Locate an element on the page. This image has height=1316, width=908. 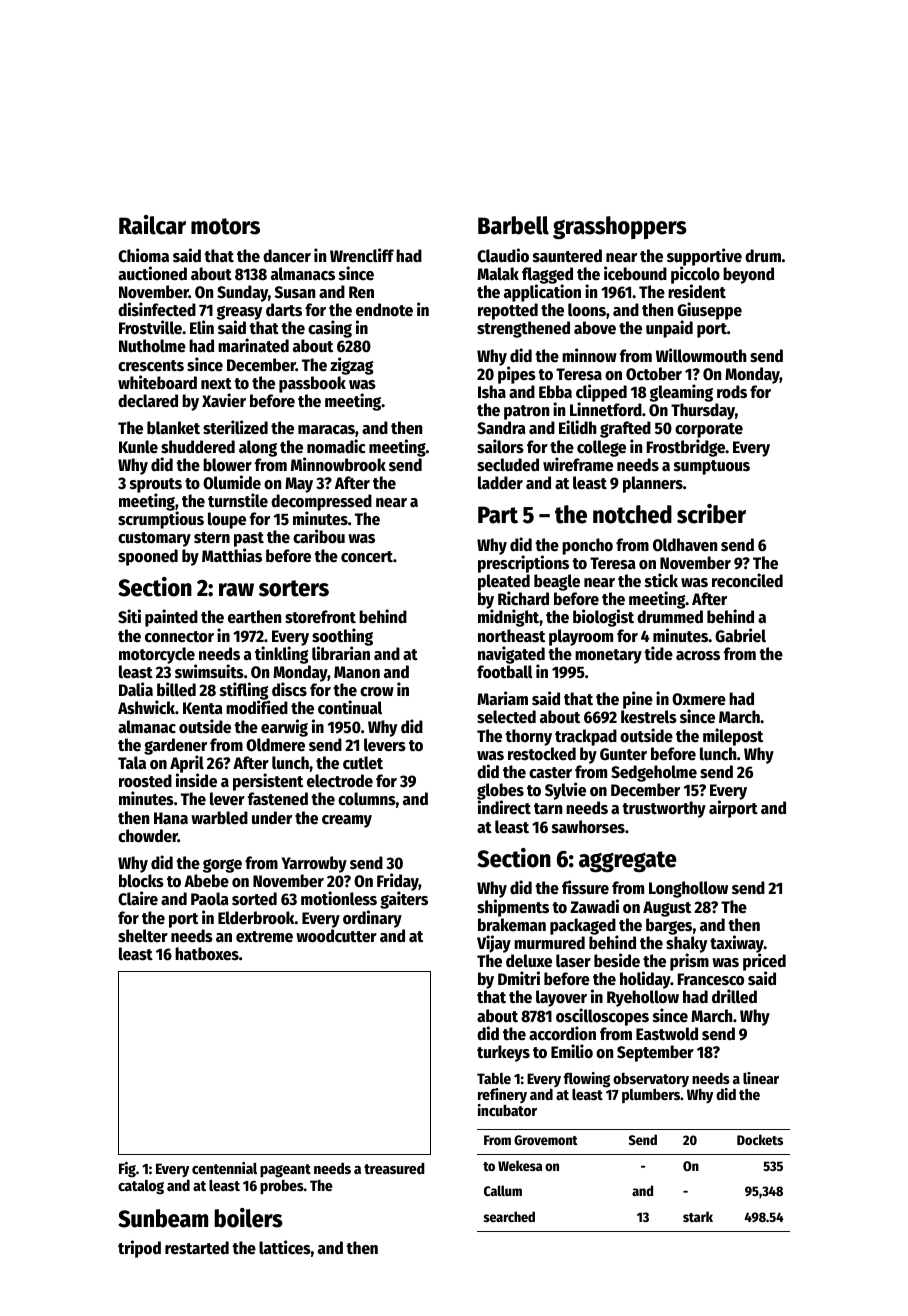
Railcar is located at coordinates (152, 225).
